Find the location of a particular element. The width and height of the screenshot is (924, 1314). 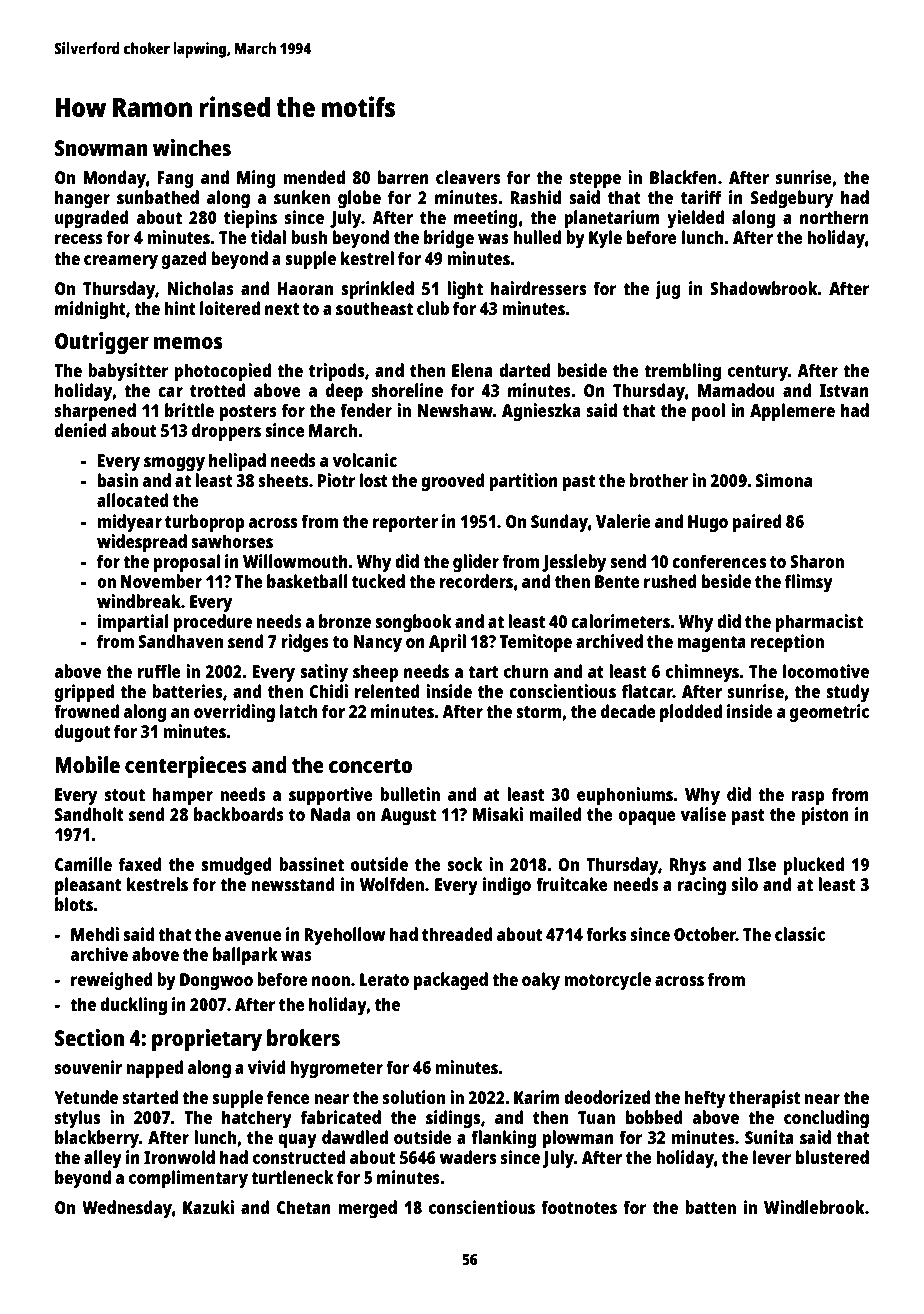

Blackfen is located at coordinates (683, 177).
